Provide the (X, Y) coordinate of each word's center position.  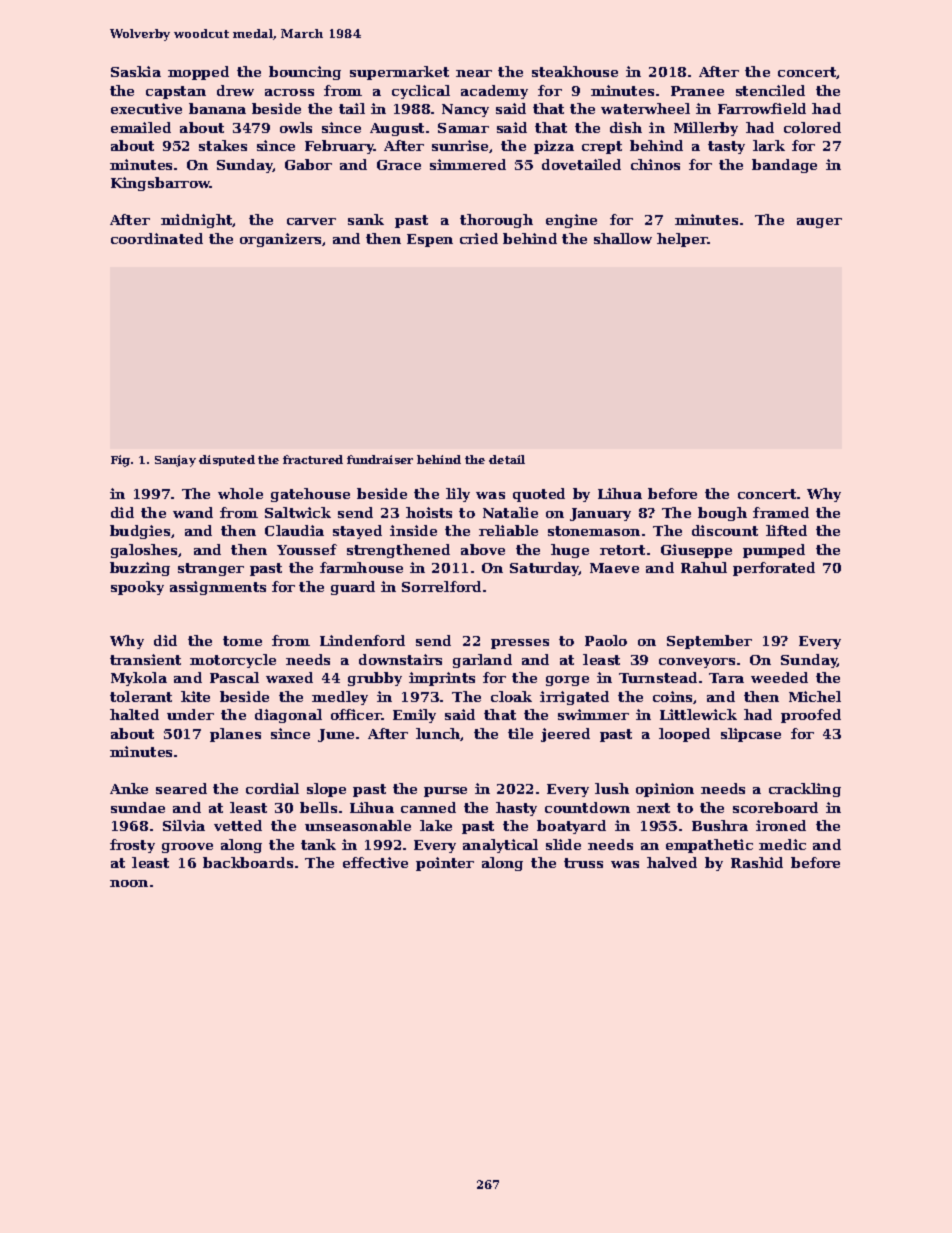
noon (129, 883)
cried (479, 238)
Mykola (139, 679)
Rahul (704, 567)
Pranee (697, 91)
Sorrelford (441, 586)
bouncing (305, 73)
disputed (227, 460)
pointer (445, 864)
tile (520, 733)
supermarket (399, 73)
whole (240, 493)
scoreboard (775, 807)
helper (682, 240)
